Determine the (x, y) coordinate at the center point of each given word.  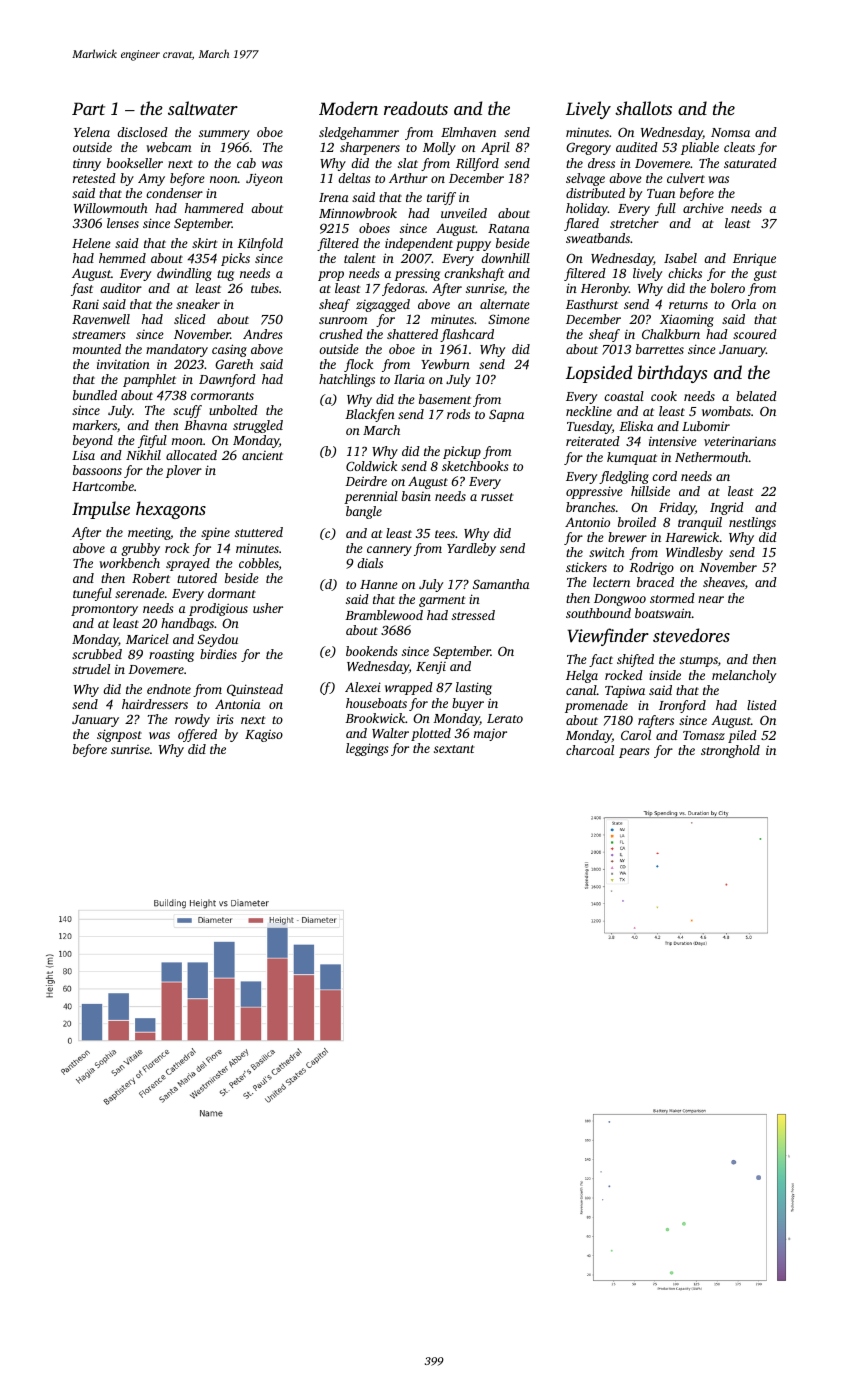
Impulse (101, 510)
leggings (367, 749)
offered (197, 735)
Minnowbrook (358, 213)
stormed (672, 598)
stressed (473, 615)
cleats (739, 147)
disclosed (142, 132)
